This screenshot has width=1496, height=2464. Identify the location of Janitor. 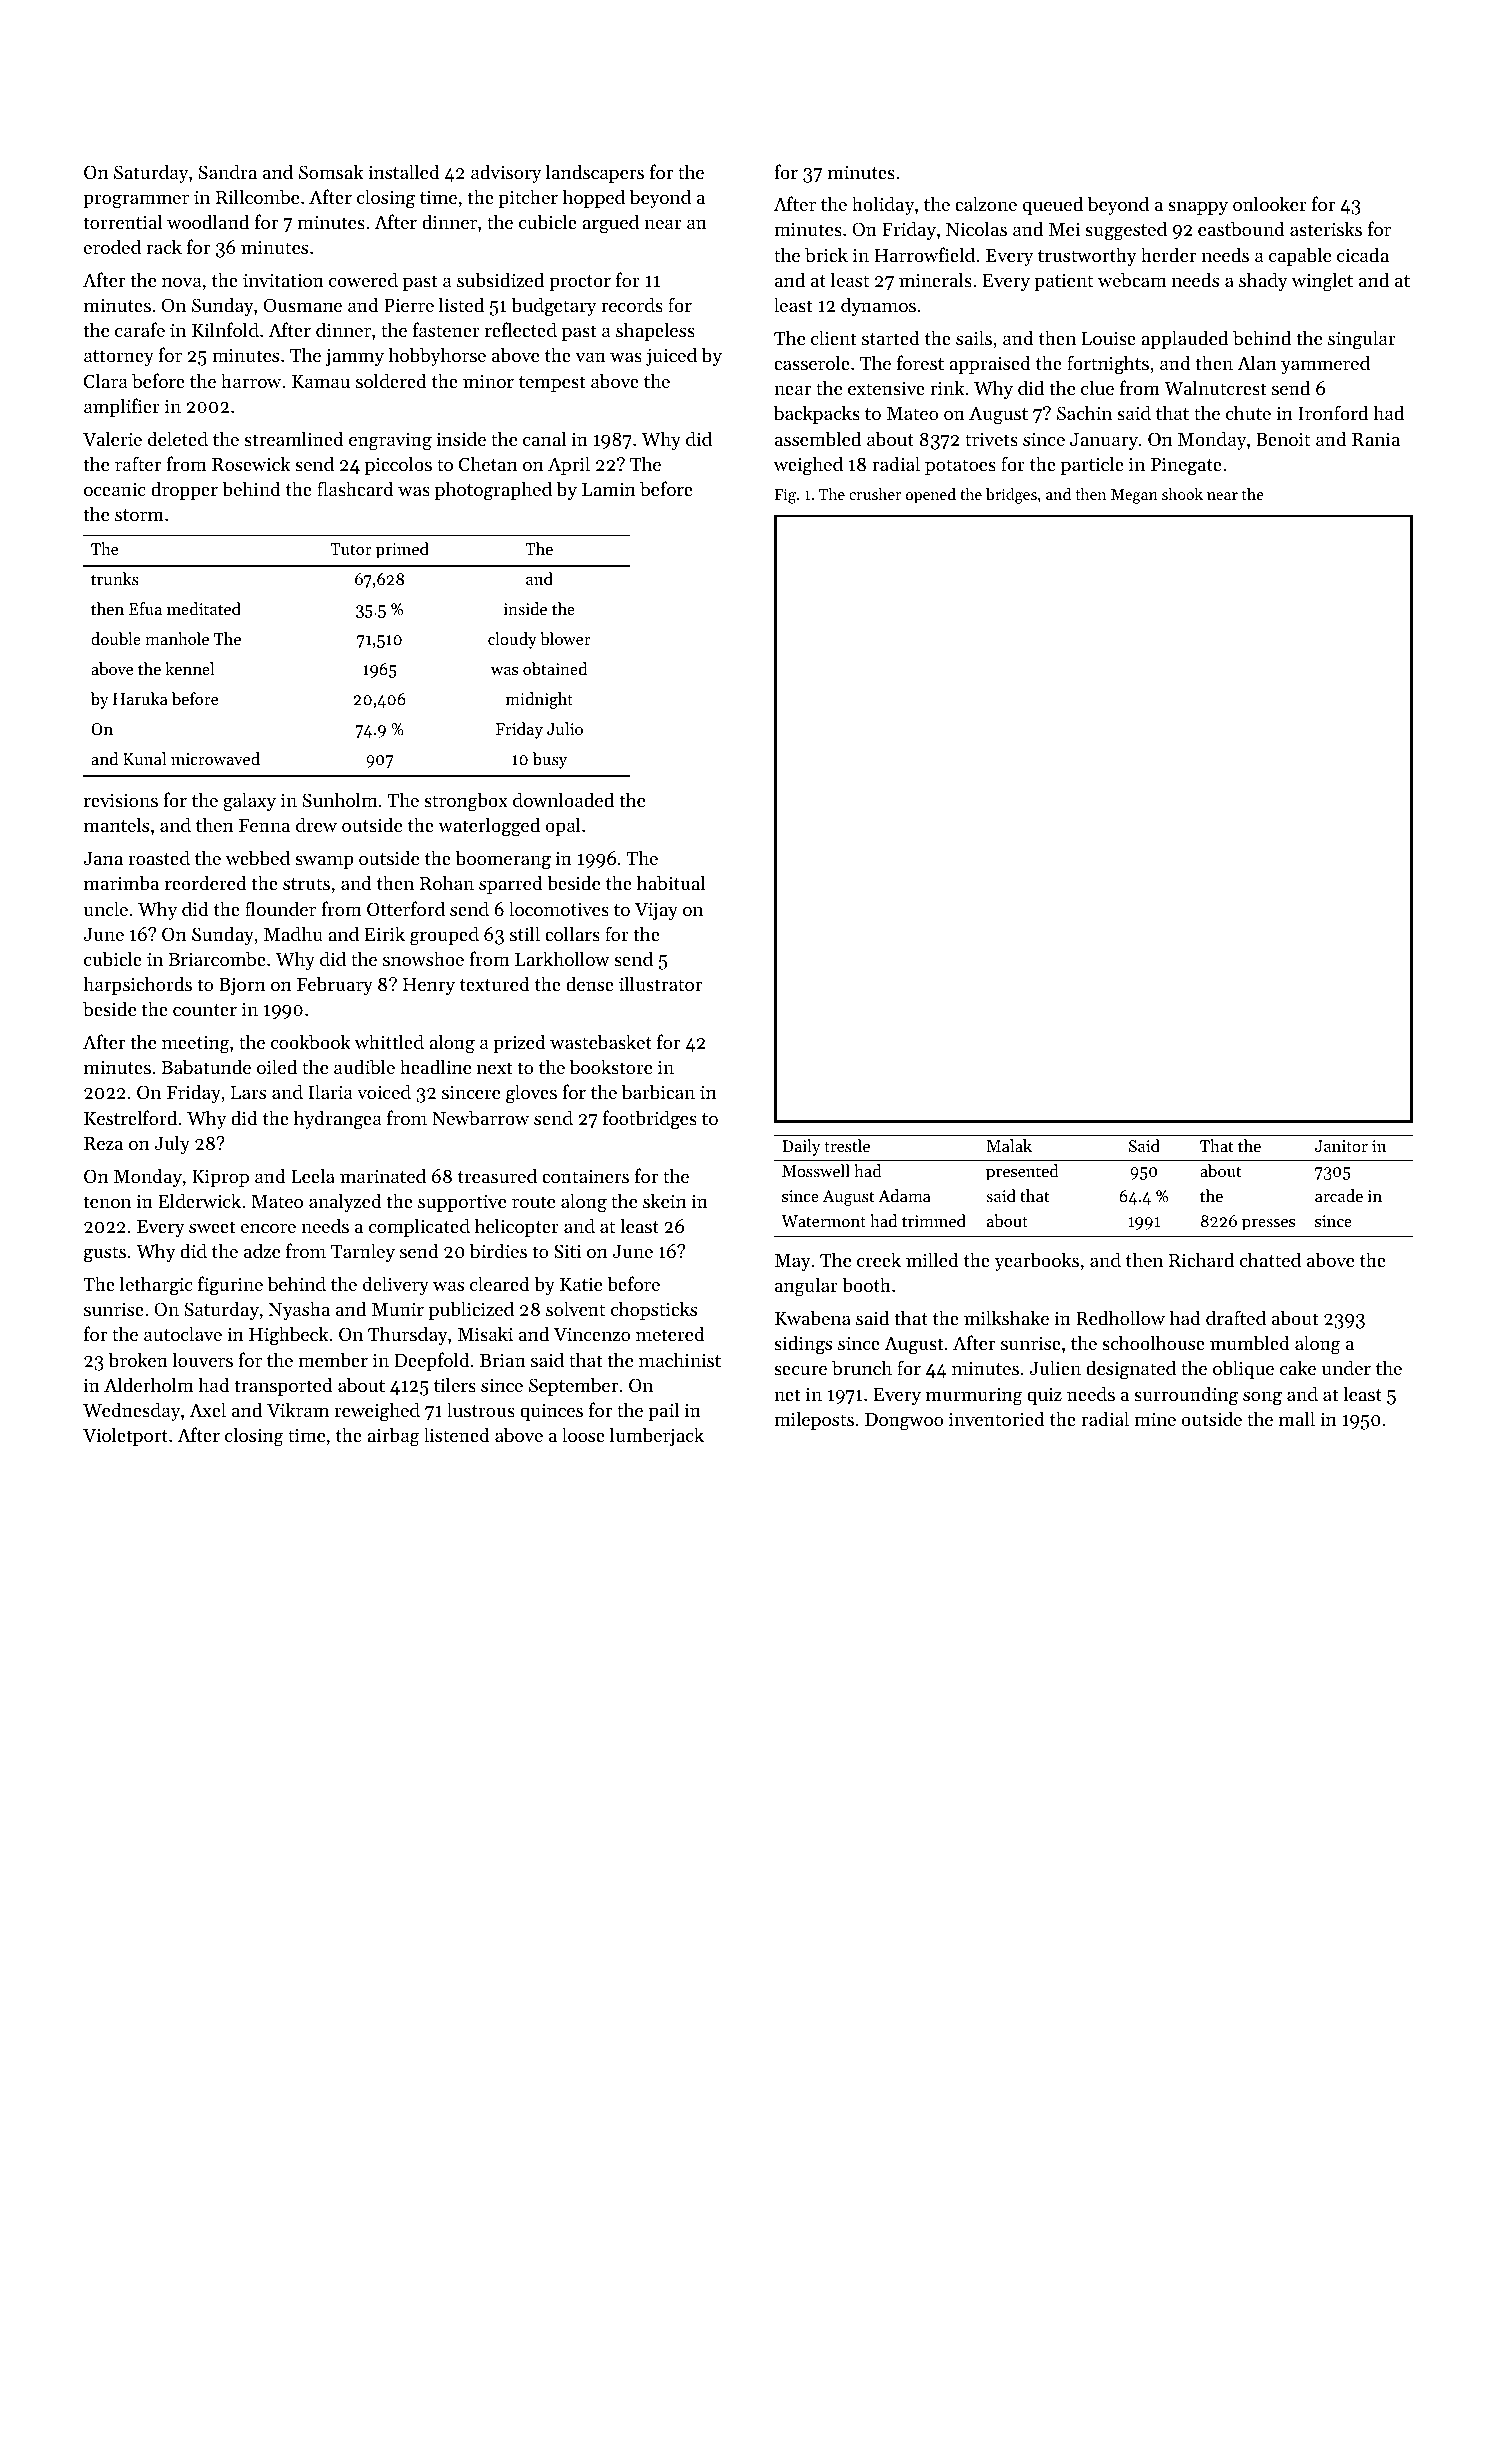
(1341, 1146).
